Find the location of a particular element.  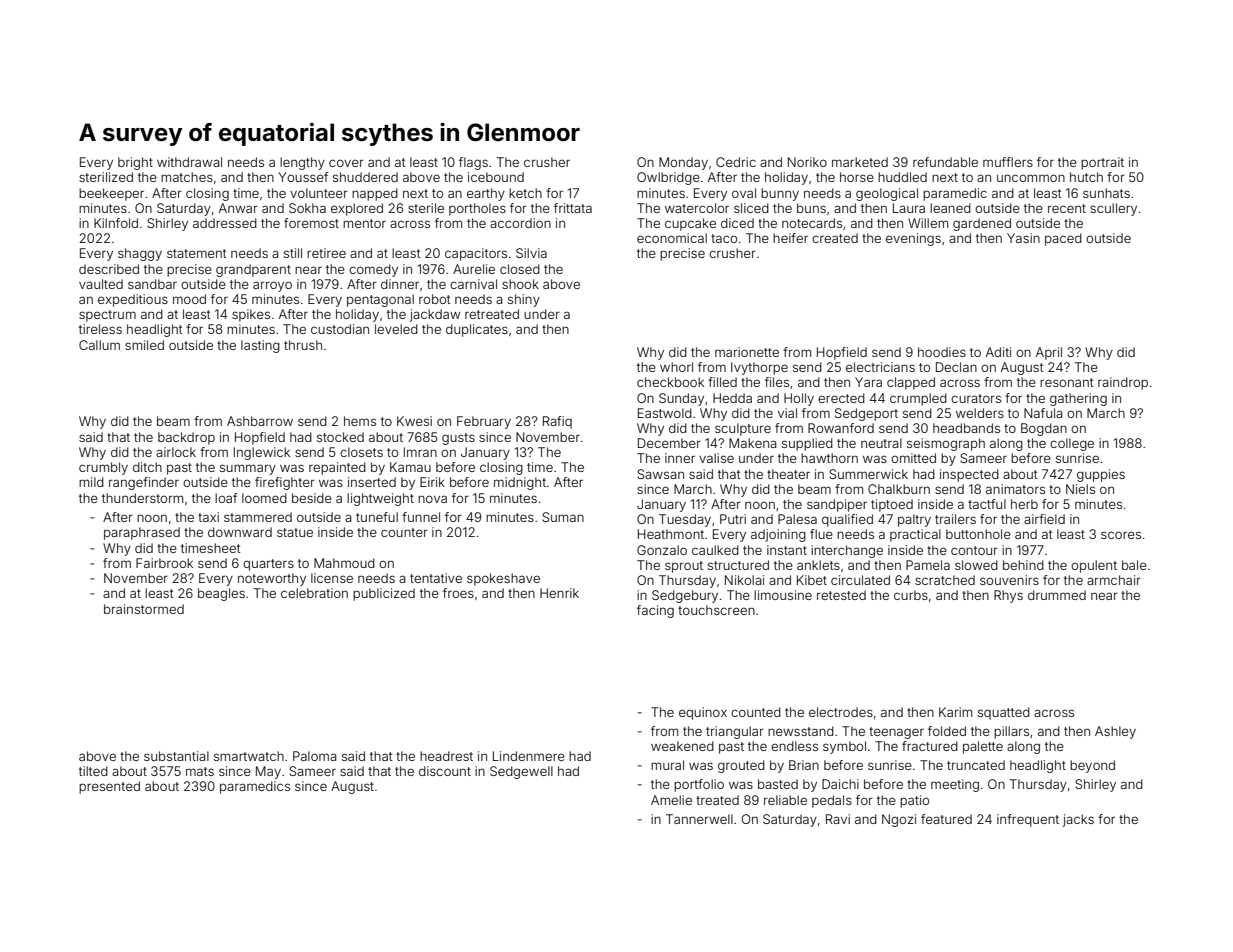

withdrawal is located at coordinates (189, 162).
